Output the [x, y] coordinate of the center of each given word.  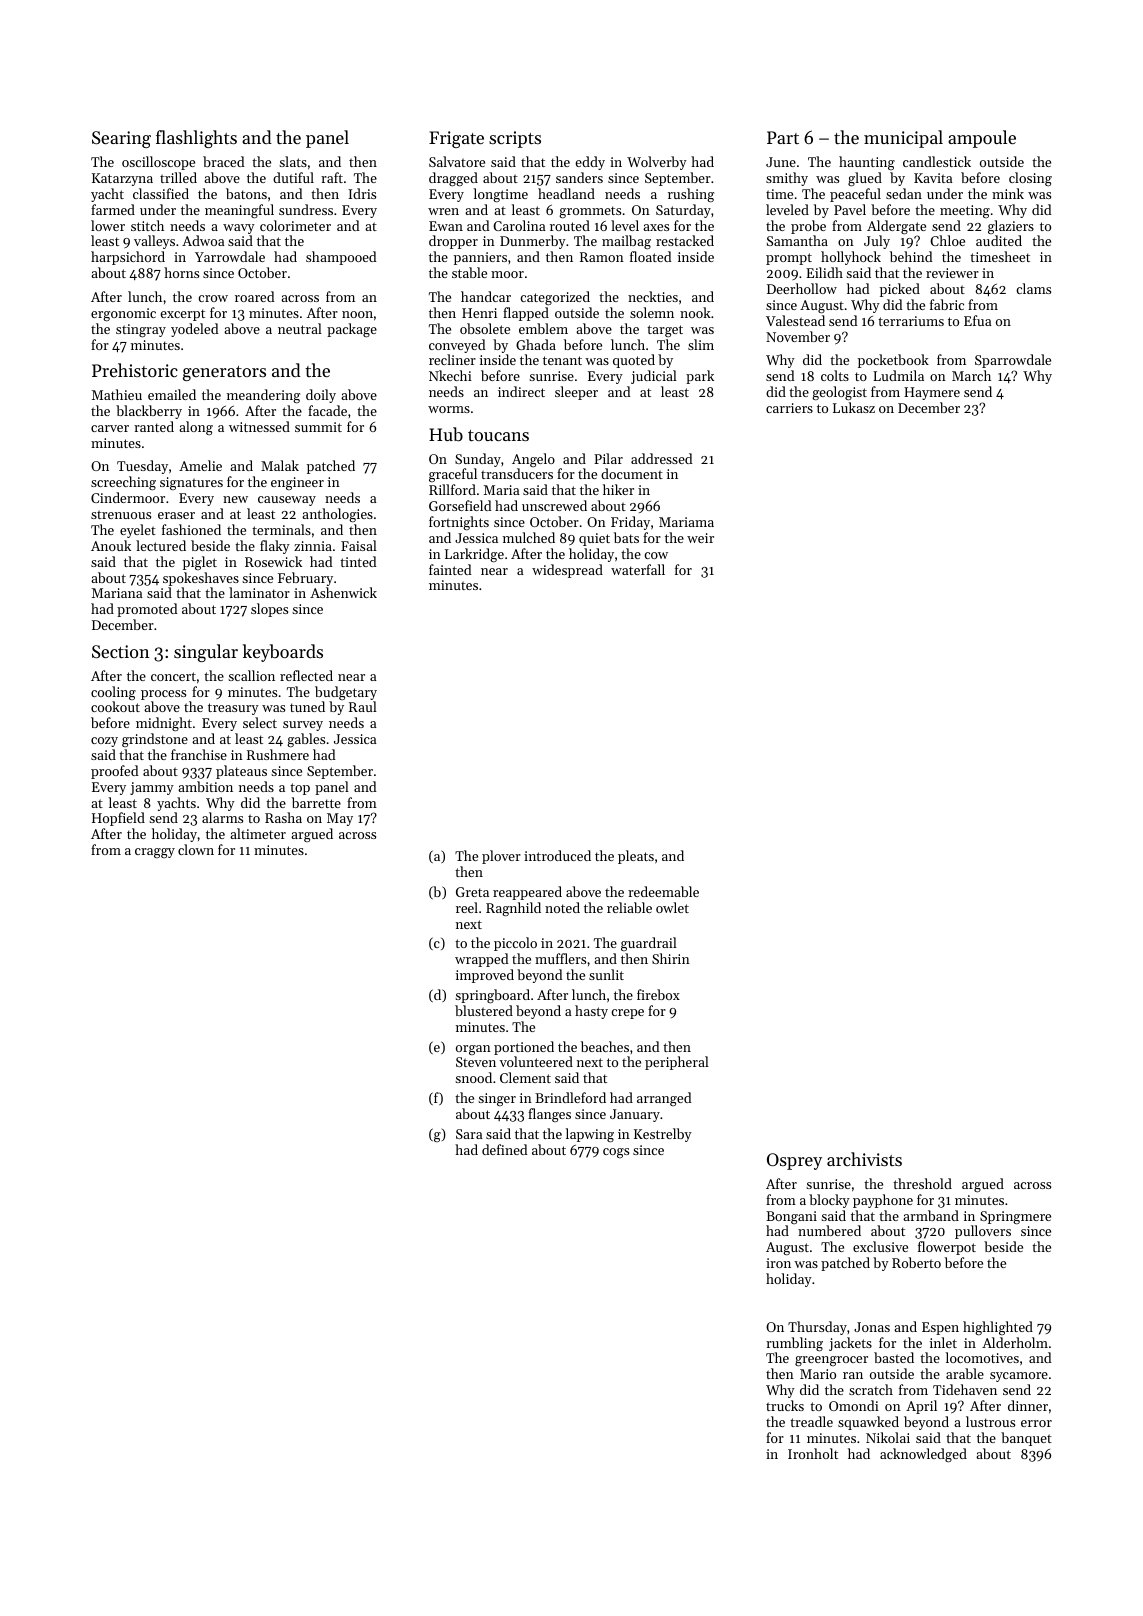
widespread [567, 571]
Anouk [111, 545]
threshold [922, 1183]
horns [181, 272]
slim [701, 344]
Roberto [916, 1262]
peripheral [677, 1063]
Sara [469, 1134]
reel [467, 907]
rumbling [794, 1344]
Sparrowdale [1013, 361]
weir [700, 538]
